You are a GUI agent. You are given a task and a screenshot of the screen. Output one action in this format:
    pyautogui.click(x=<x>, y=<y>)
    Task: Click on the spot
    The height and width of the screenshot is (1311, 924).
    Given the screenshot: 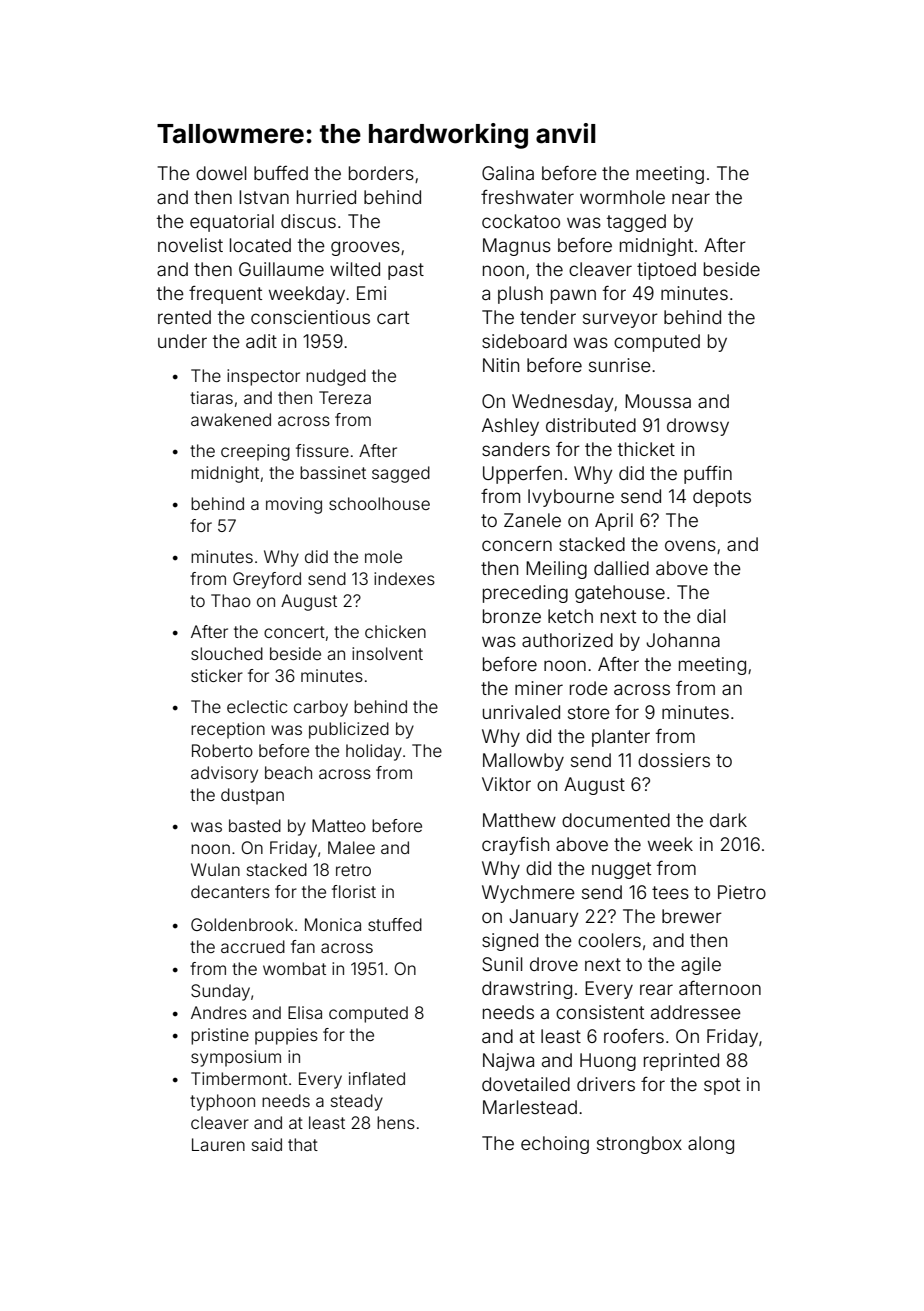 What is the action you would take?
    pyautogui.click(x=722, y=1086)
